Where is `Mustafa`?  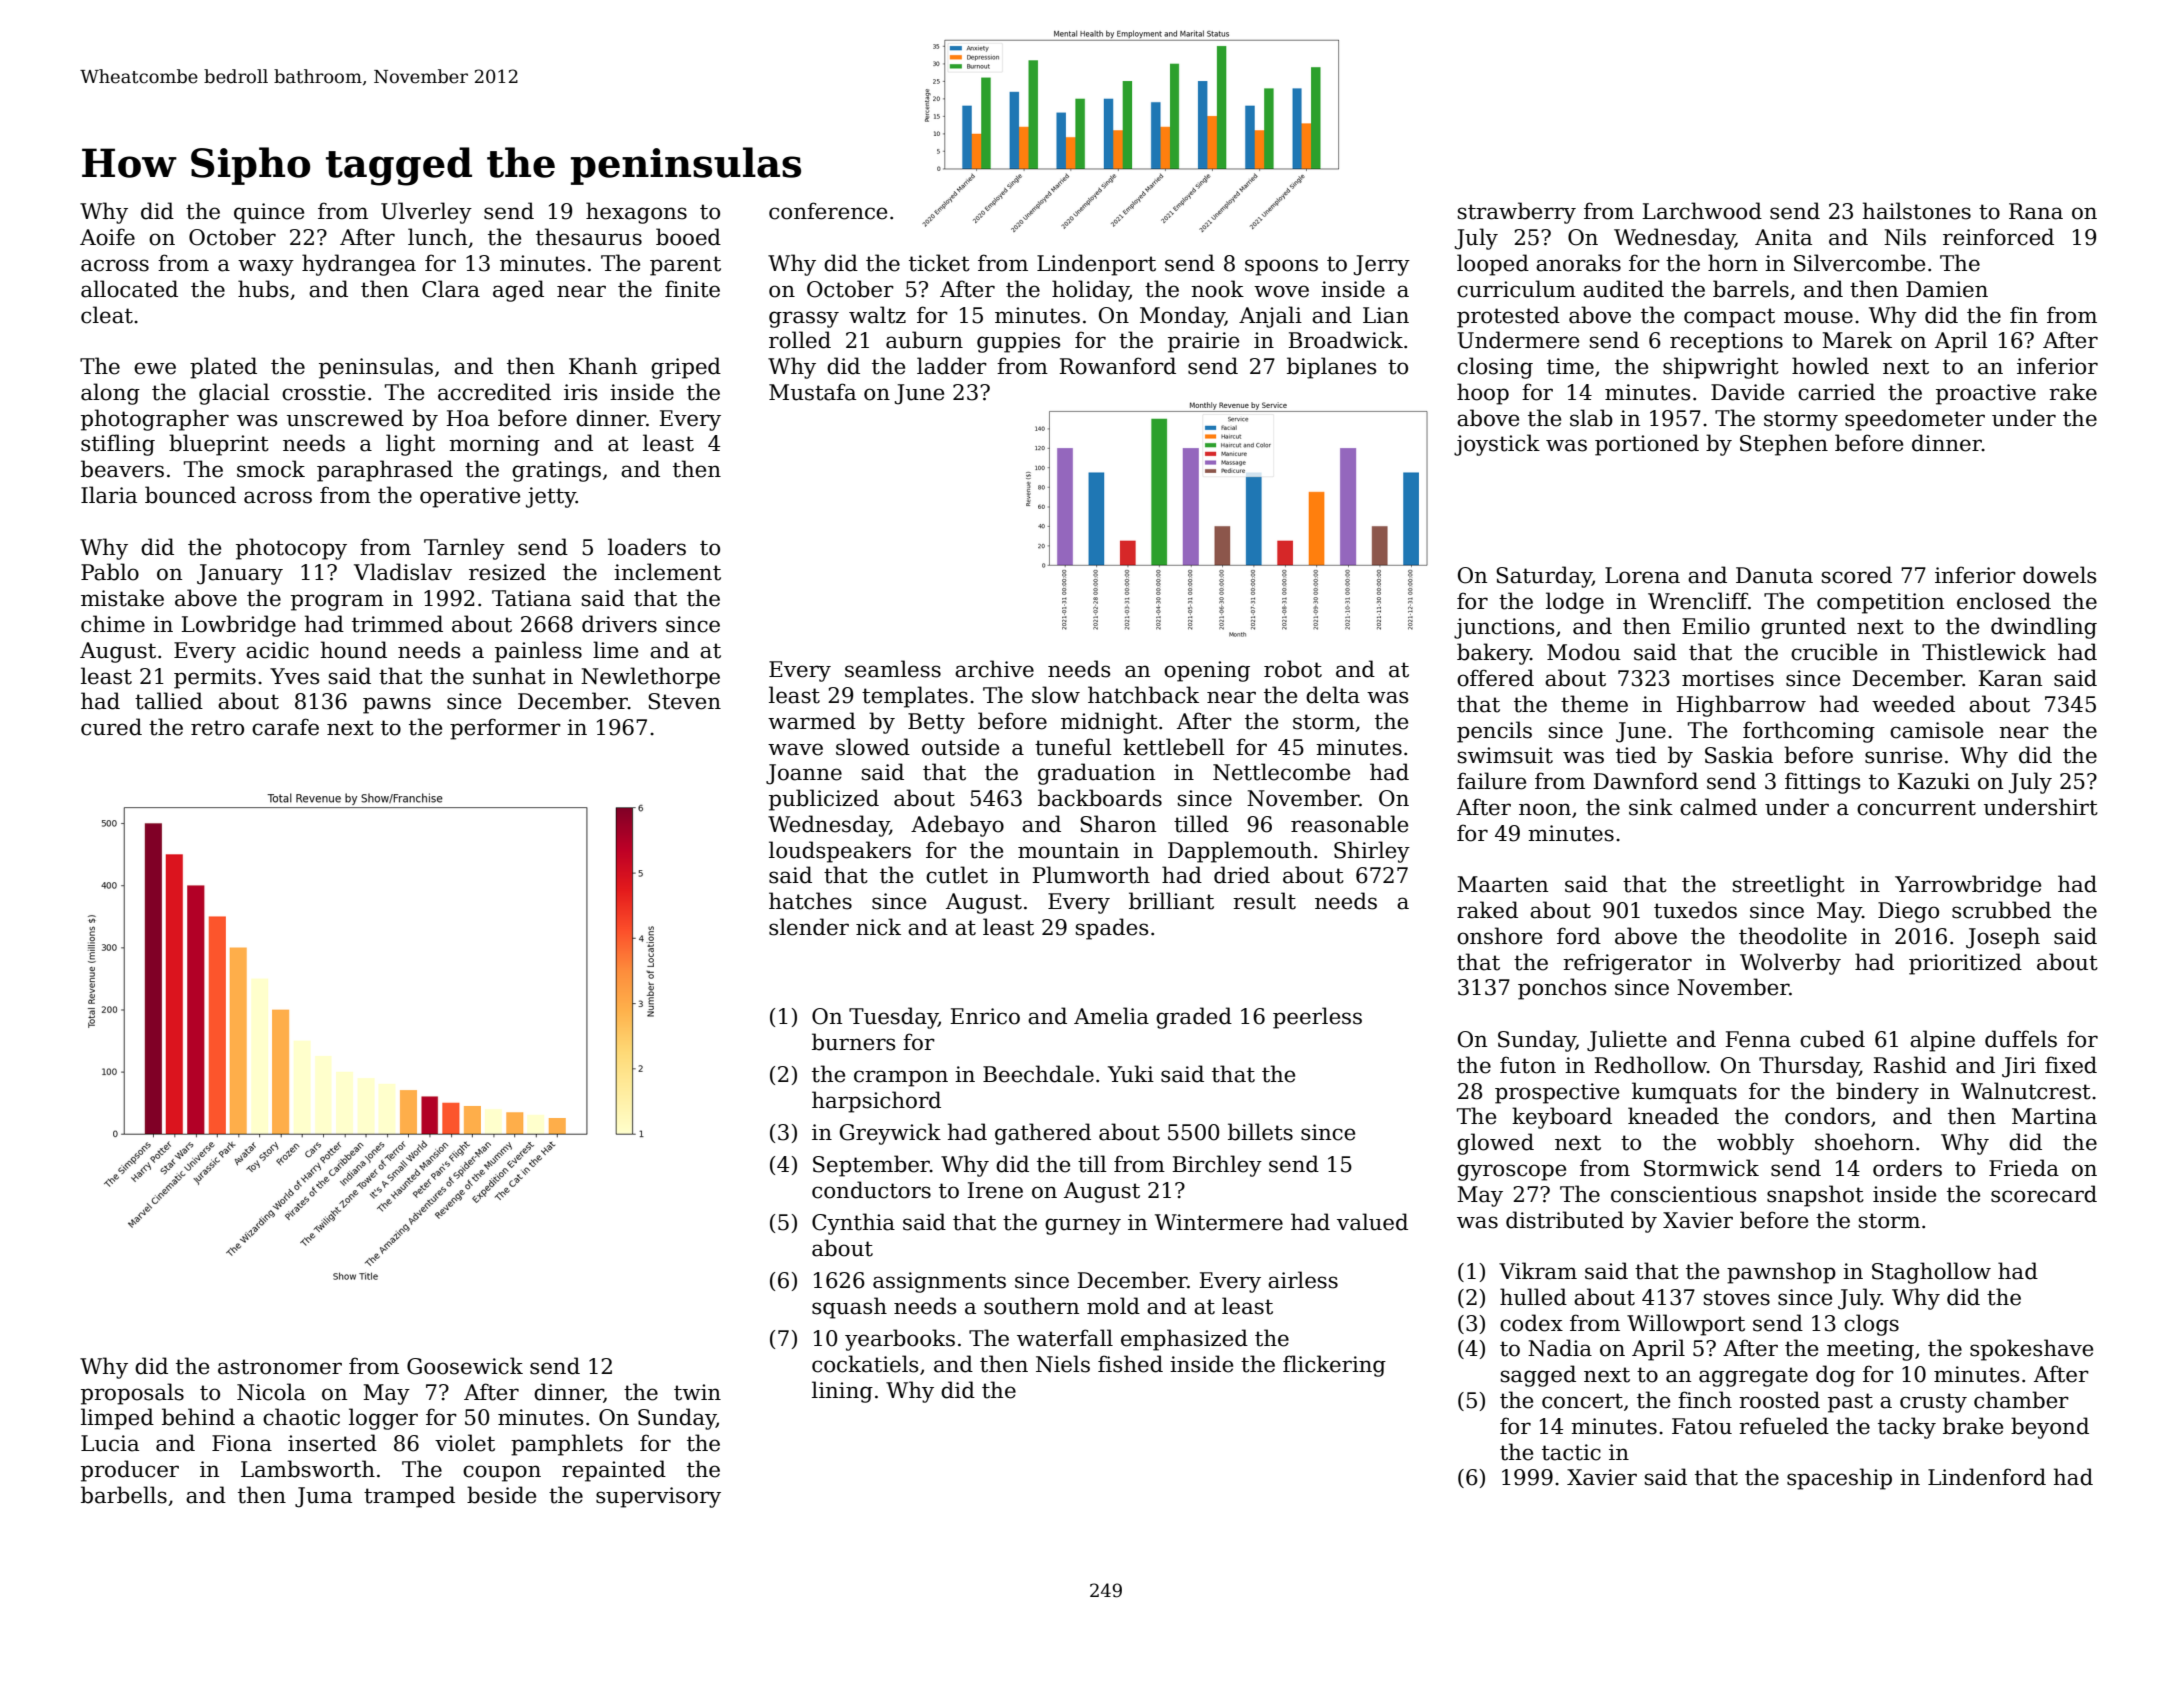 Mustafa is located at coordinates (812, 392).
